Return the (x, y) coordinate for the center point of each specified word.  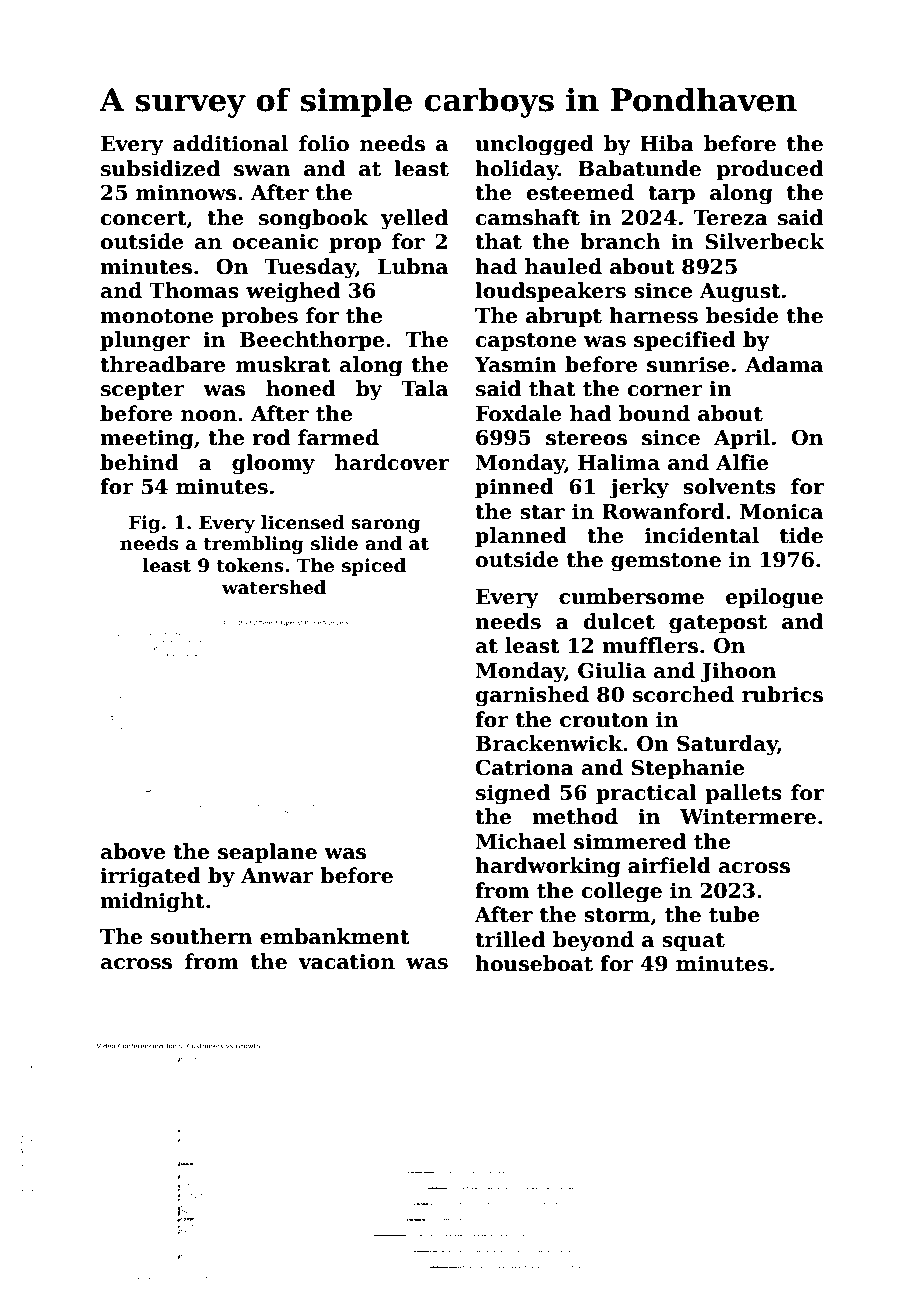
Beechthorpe (312, 341)
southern (201, 936)
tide (801, 535)
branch (620, 241)
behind (139, 462)
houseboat (534, 963)
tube (734, 914)
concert (143, 218)
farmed (338, 437)
